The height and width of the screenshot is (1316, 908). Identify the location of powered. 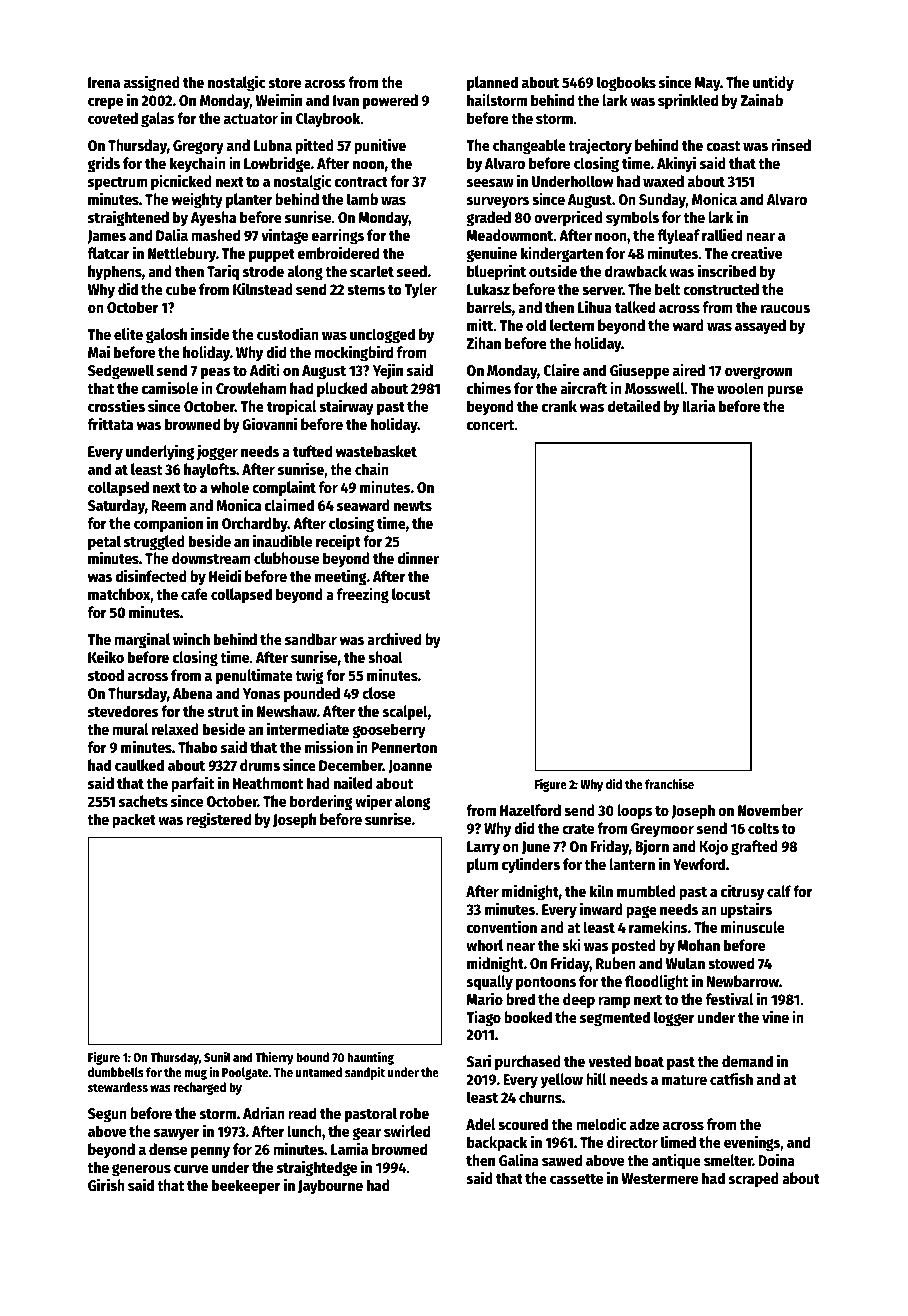
(390, 102).
